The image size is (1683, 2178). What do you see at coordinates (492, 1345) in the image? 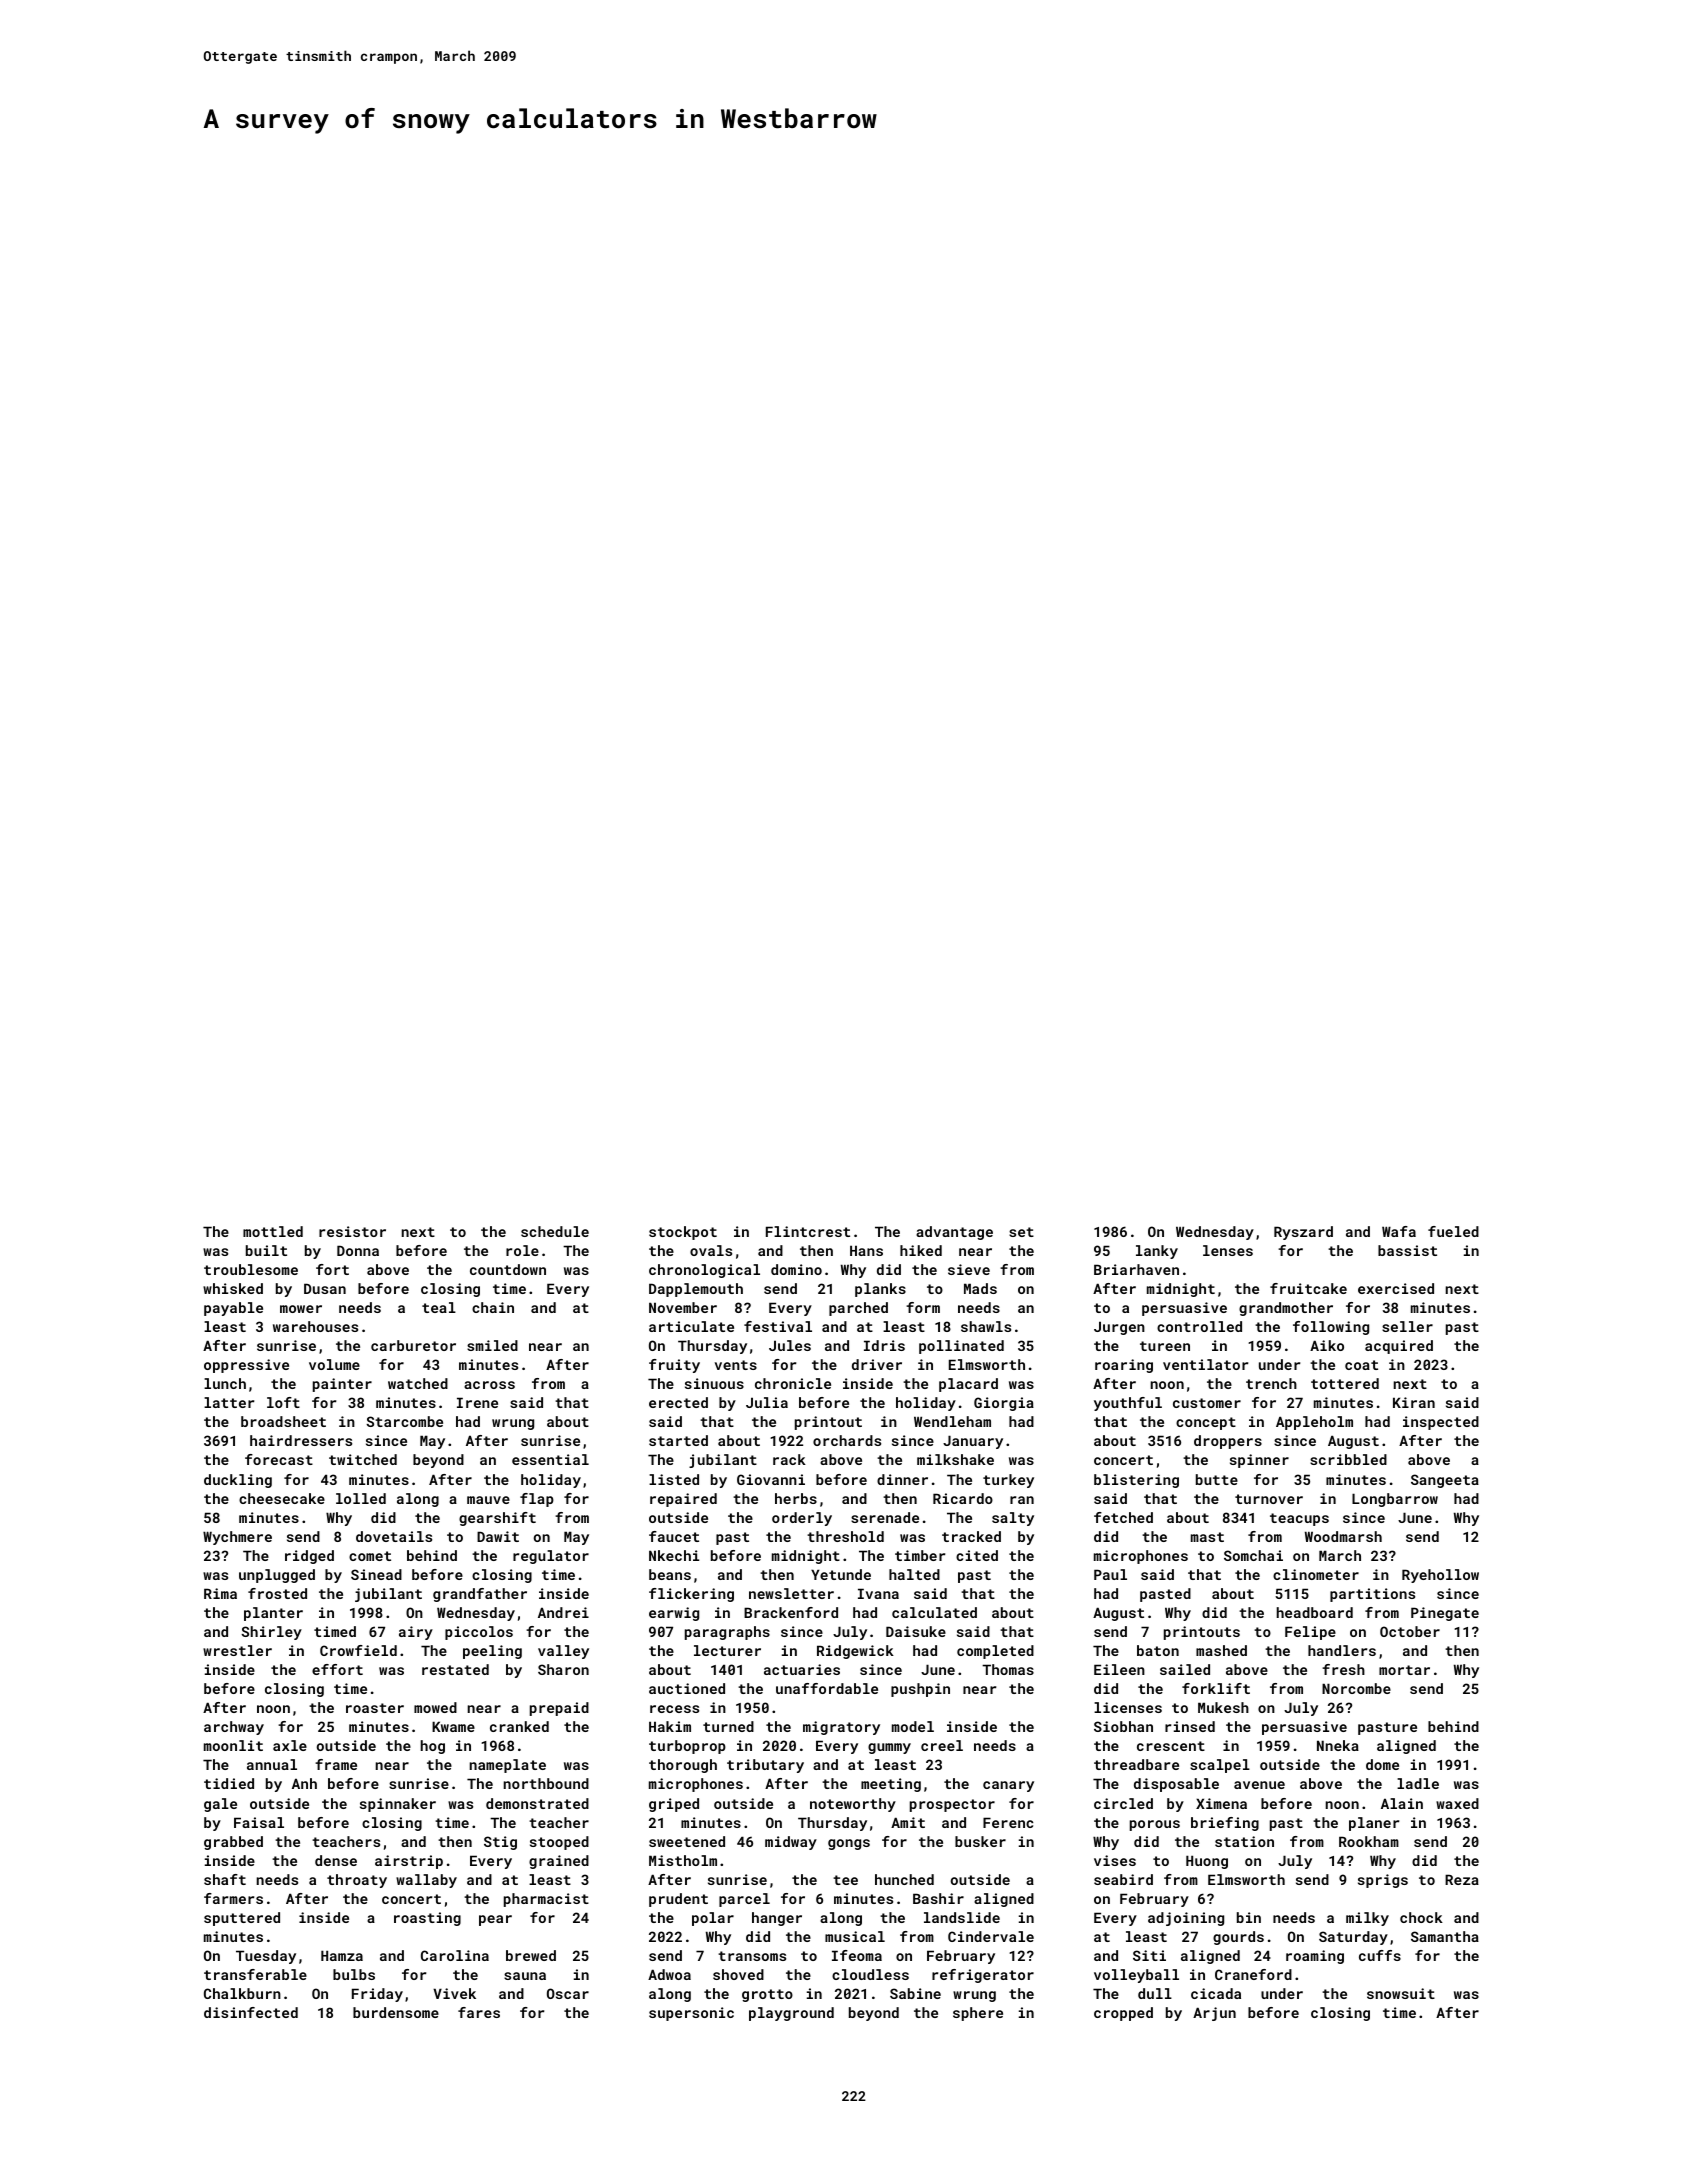
I see `smiled` at bounding box center [492, 1345].
